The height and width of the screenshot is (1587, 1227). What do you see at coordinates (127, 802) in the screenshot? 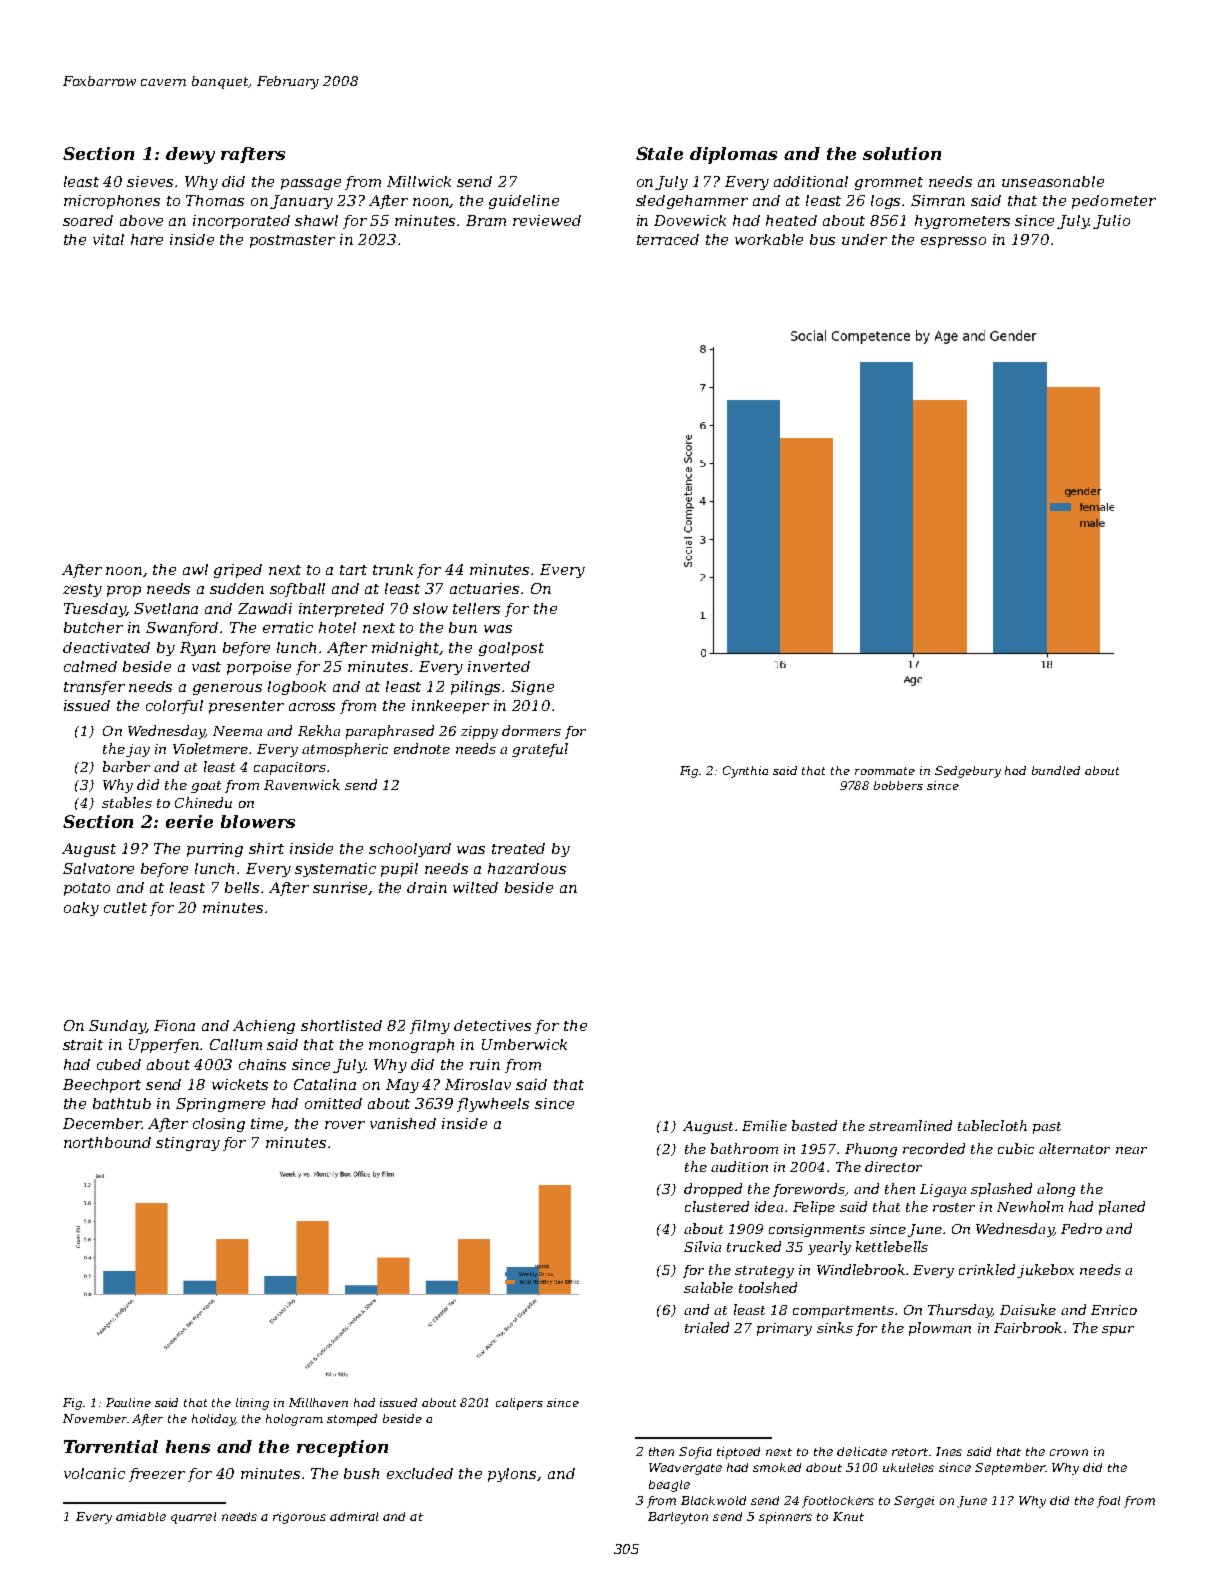
I see `stables` at bounding box center [127, 802].
